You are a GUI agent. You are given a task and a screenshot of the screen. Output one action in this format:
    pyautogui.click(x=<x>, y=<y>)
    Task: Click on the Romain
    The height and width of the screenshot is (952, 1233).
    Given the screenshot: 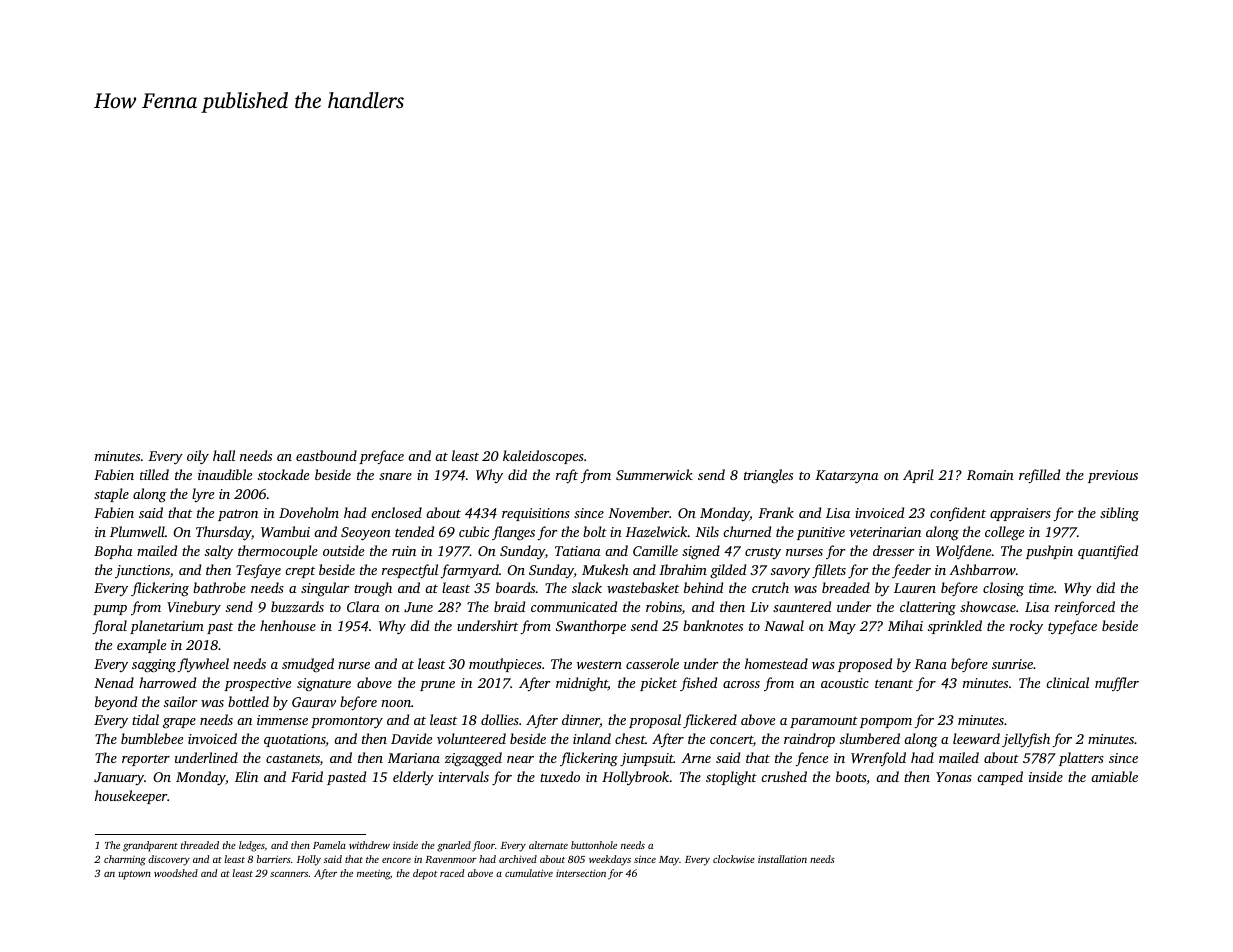 What is the action you would take?
    pyautogui.click(x=990, y=475)
